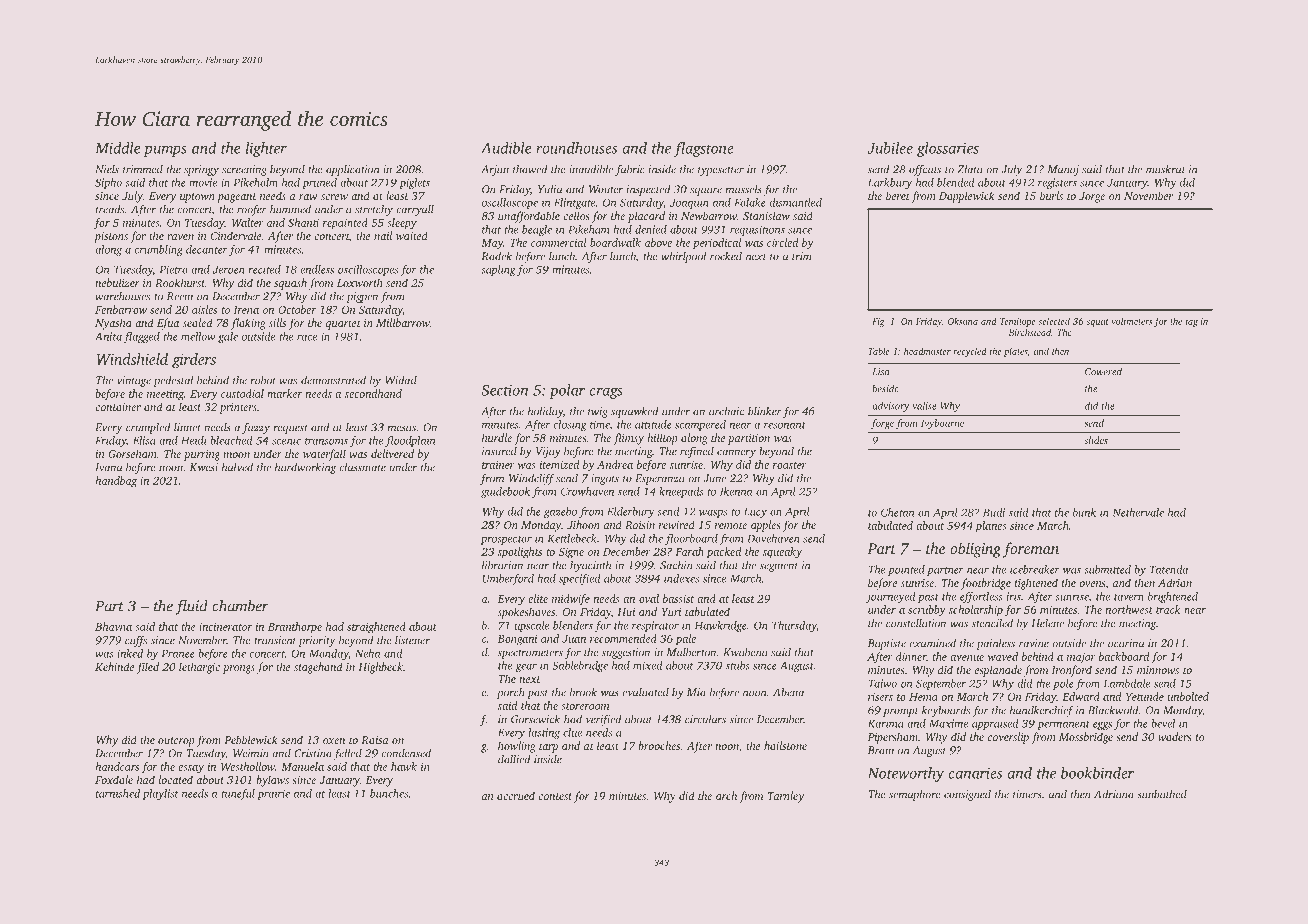 The height and width of the document is (924, 1308). What do you see at coordinates (526, 613) in the document?
I see `spokeshaves` at bounding box center [526, 613].
